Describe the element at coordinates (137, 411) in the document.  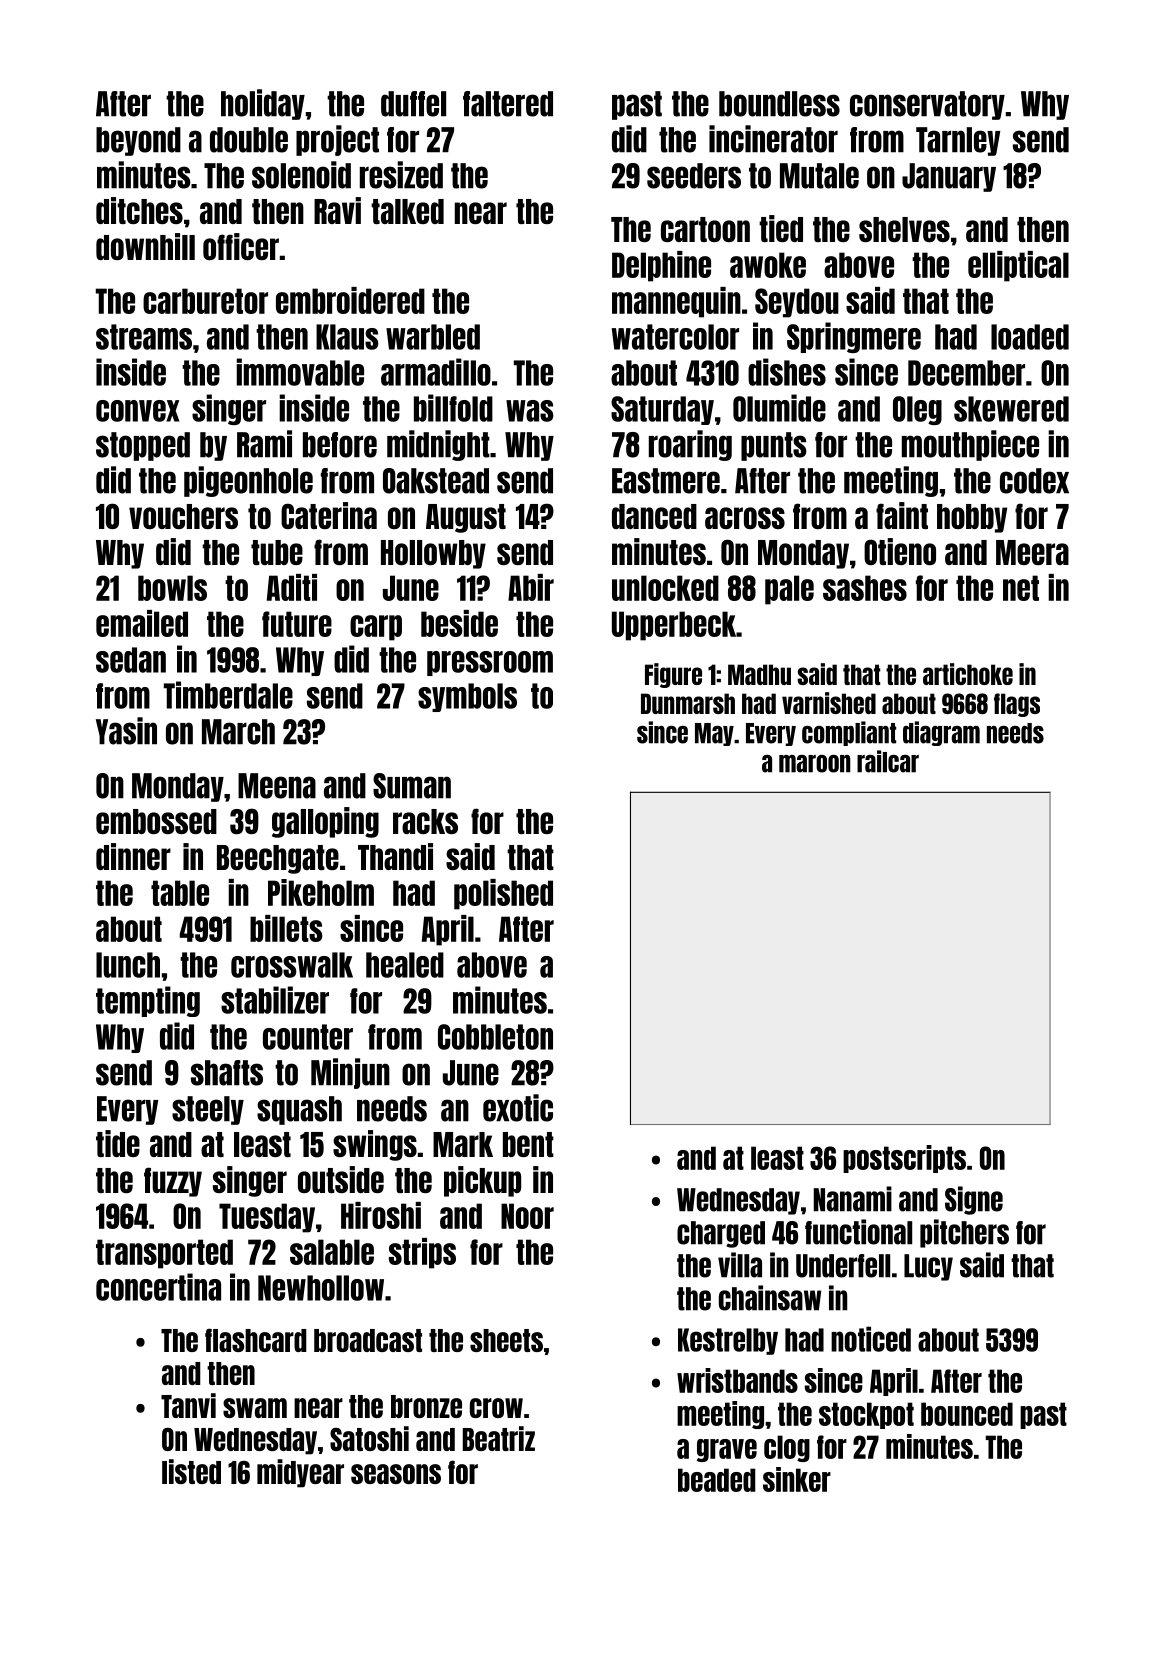
I see `convex` at that location.
